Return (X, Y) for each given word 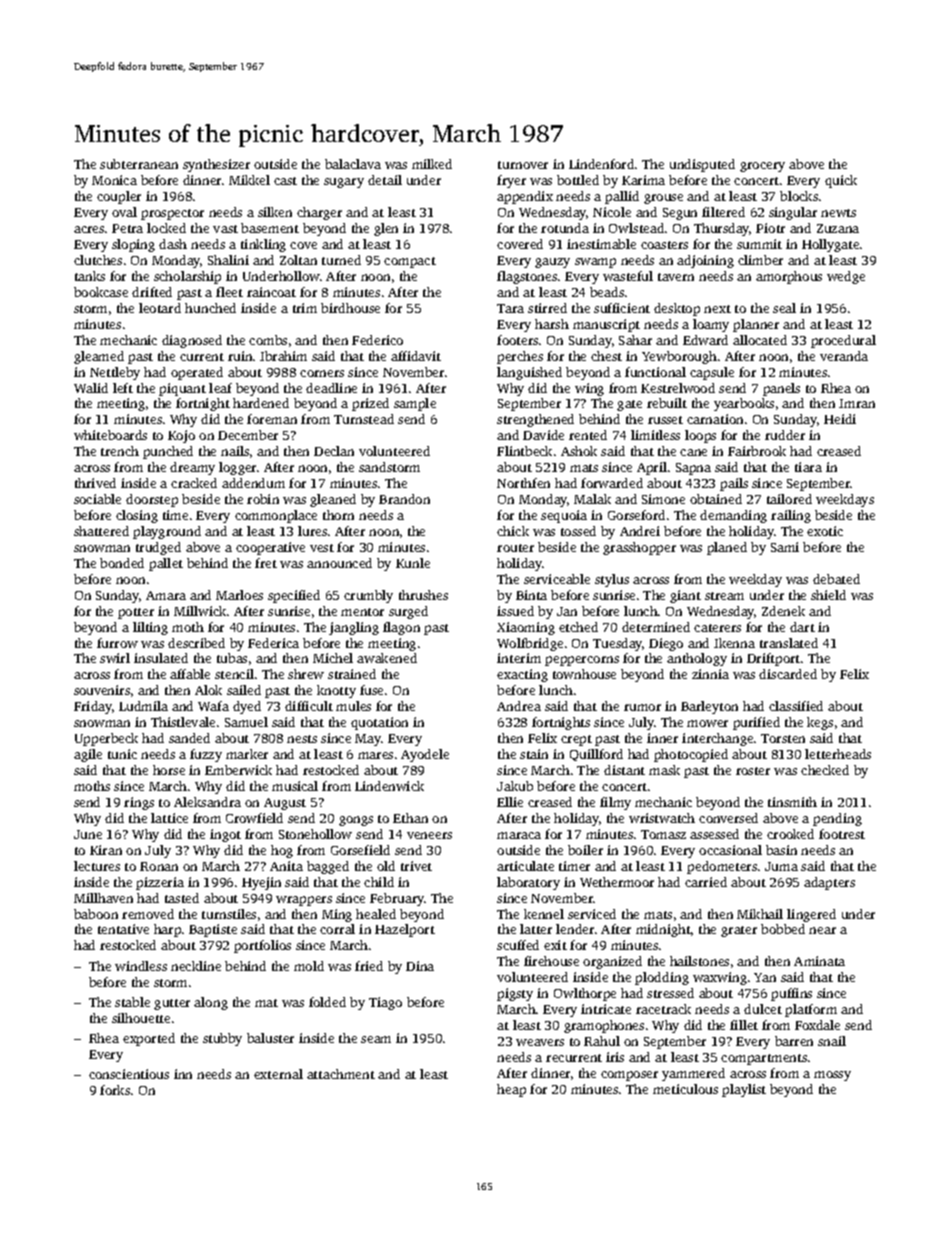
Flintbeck (524, 451)
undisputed (702, 165)
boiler (585, 850)
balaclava (353, 164)
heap (511, 1090)
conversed (728, 818)
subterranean (139, 164)
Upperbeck (106, 739)
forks (115, 1090)
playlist (744, 1090)
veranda (844, 356)
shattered (101, 531)
